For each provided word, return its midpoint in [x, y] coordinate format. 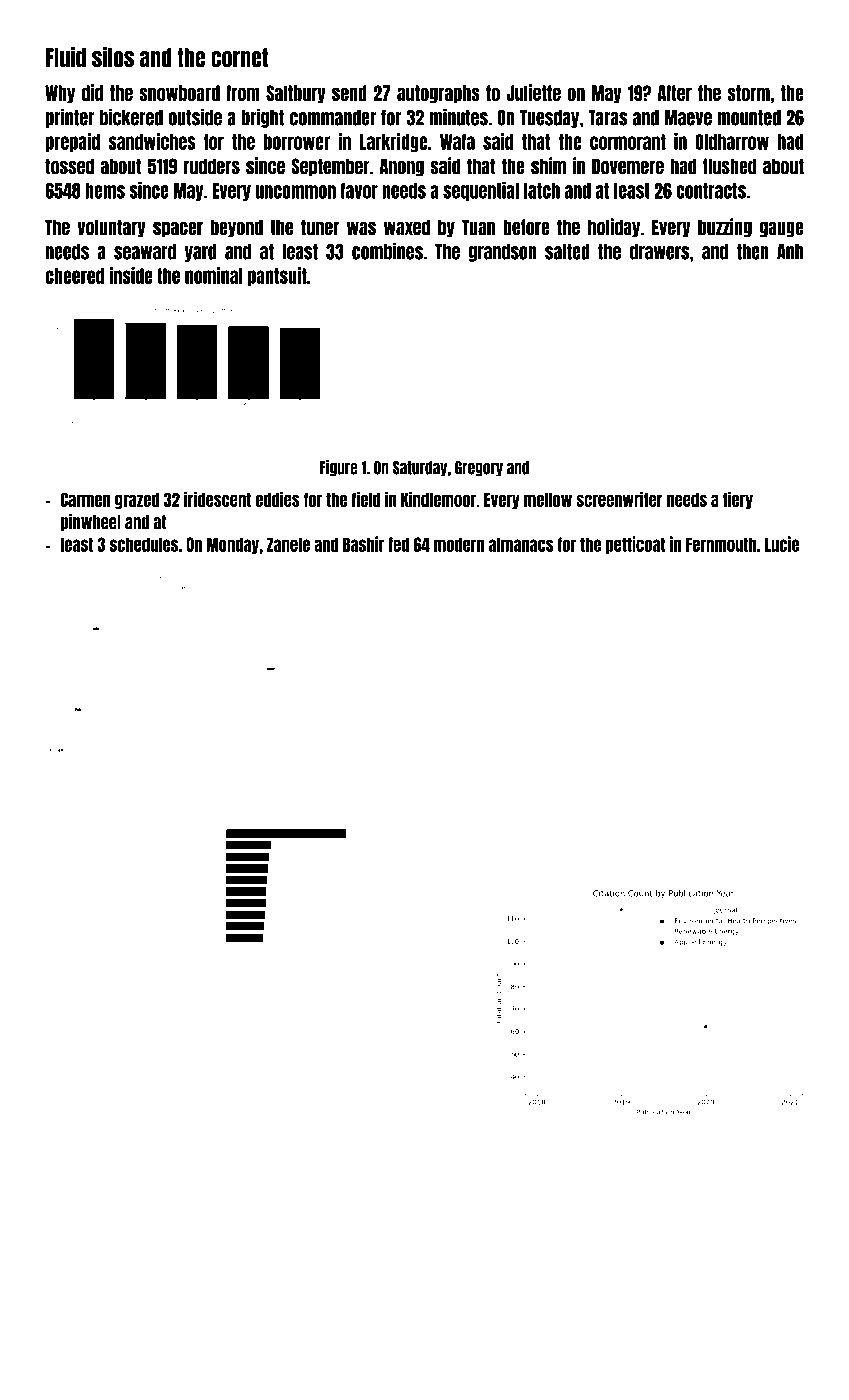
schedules [144, 544]
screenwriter [619, 499]
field [366, 499]
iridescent [217, 499]
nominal [214, 275]
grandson [503, 253]
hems [105, 191]
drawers [659, 252]
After [675, 93]
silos [113, 57]
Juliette [533, 93]
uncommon [296, 192]
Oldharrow [732, 142]
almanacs [521, 544]
